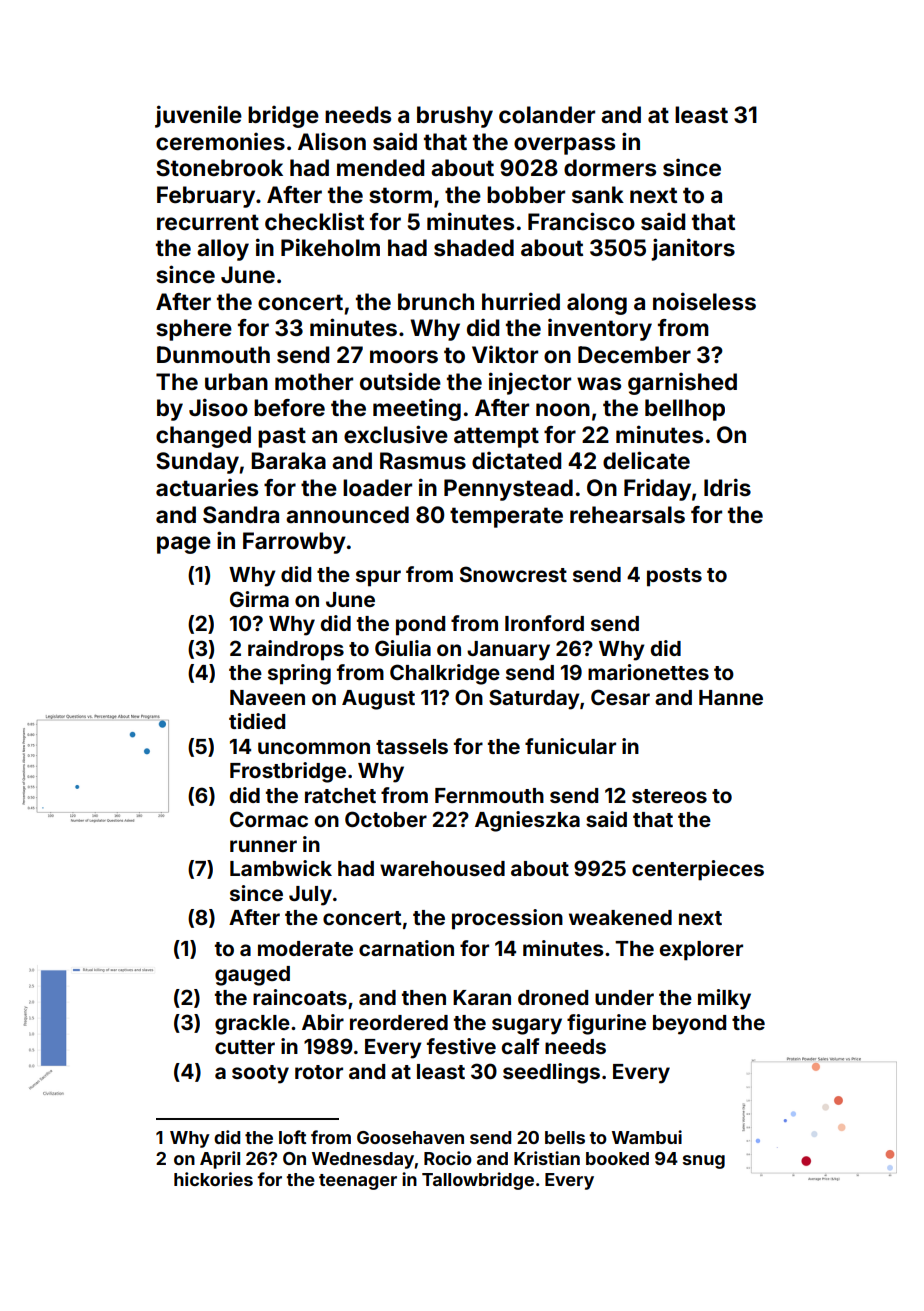 This screenshot has height=1311, width=924. I want to click on festive, so click(461, 1046).
